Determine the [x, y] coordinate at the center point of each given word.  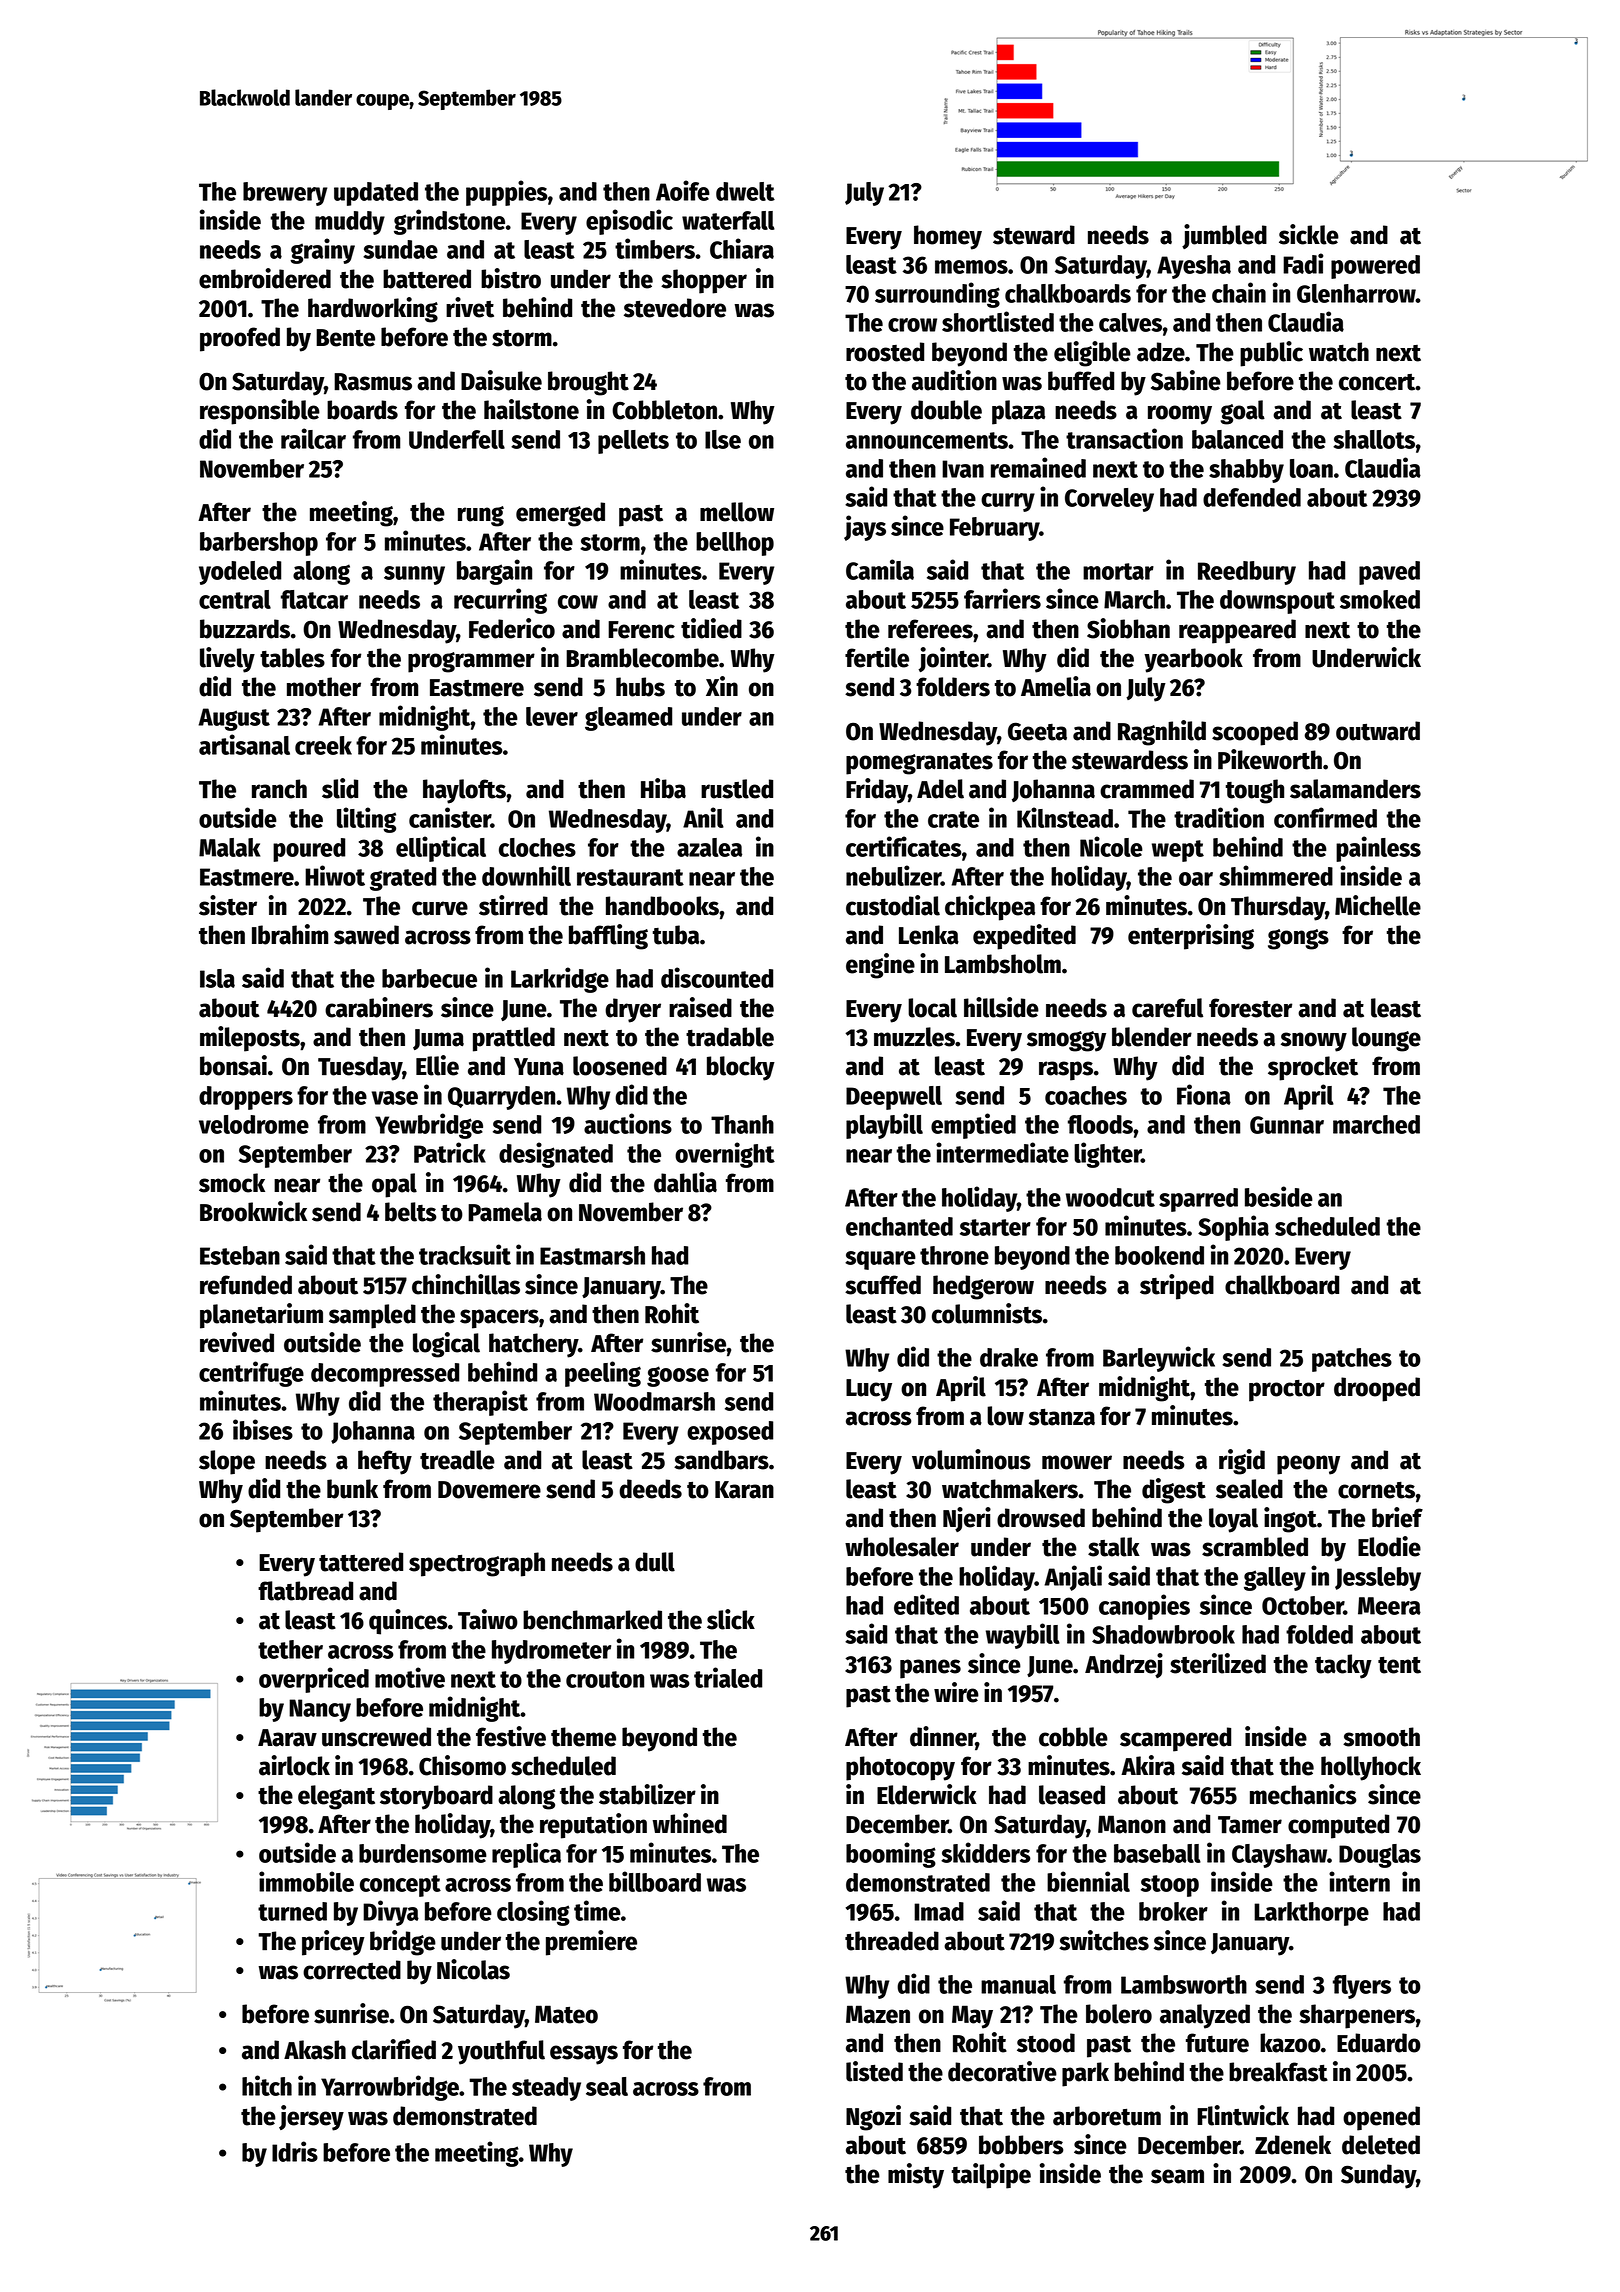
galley [1275, 1579]
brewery [285, 194]
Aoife [683, 190]
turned [292, 1911]
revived [237, 1342]
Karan [744, 1490]
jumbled [1224, 236]
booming [891, 1855]
